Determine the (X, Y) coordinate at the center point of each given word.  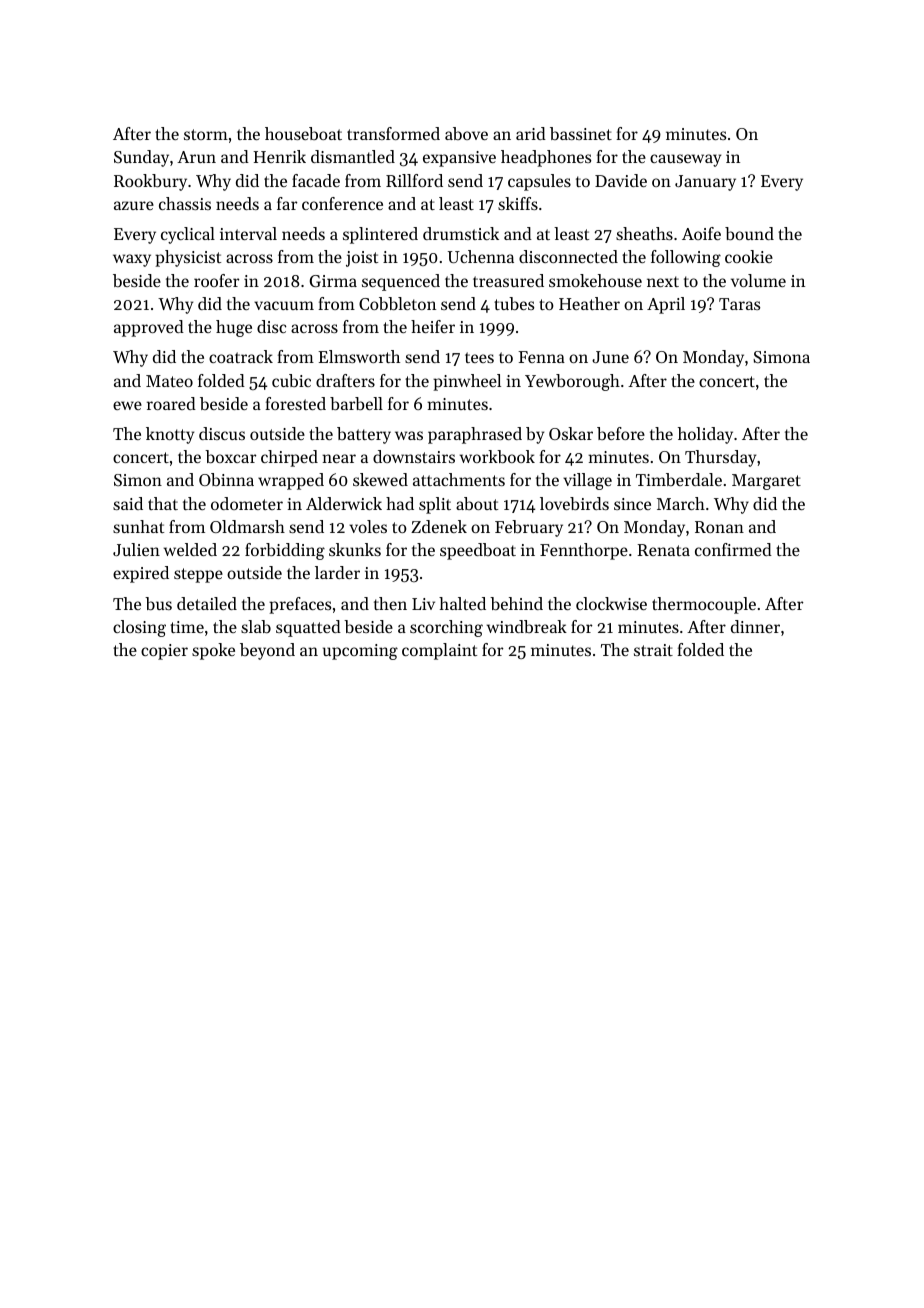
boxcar (230, 456)
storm (206, 134)
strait (653, 650)
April (666, 305)
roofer (216, 280)
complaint (439, 651)
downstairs (414, 456)
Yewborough (572, 382)
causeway (685, 160)
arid (531, 133)
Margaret (766, 482)
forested (295, 403)
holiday (705, 435)
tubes (514, 303)
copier (164, 652)
